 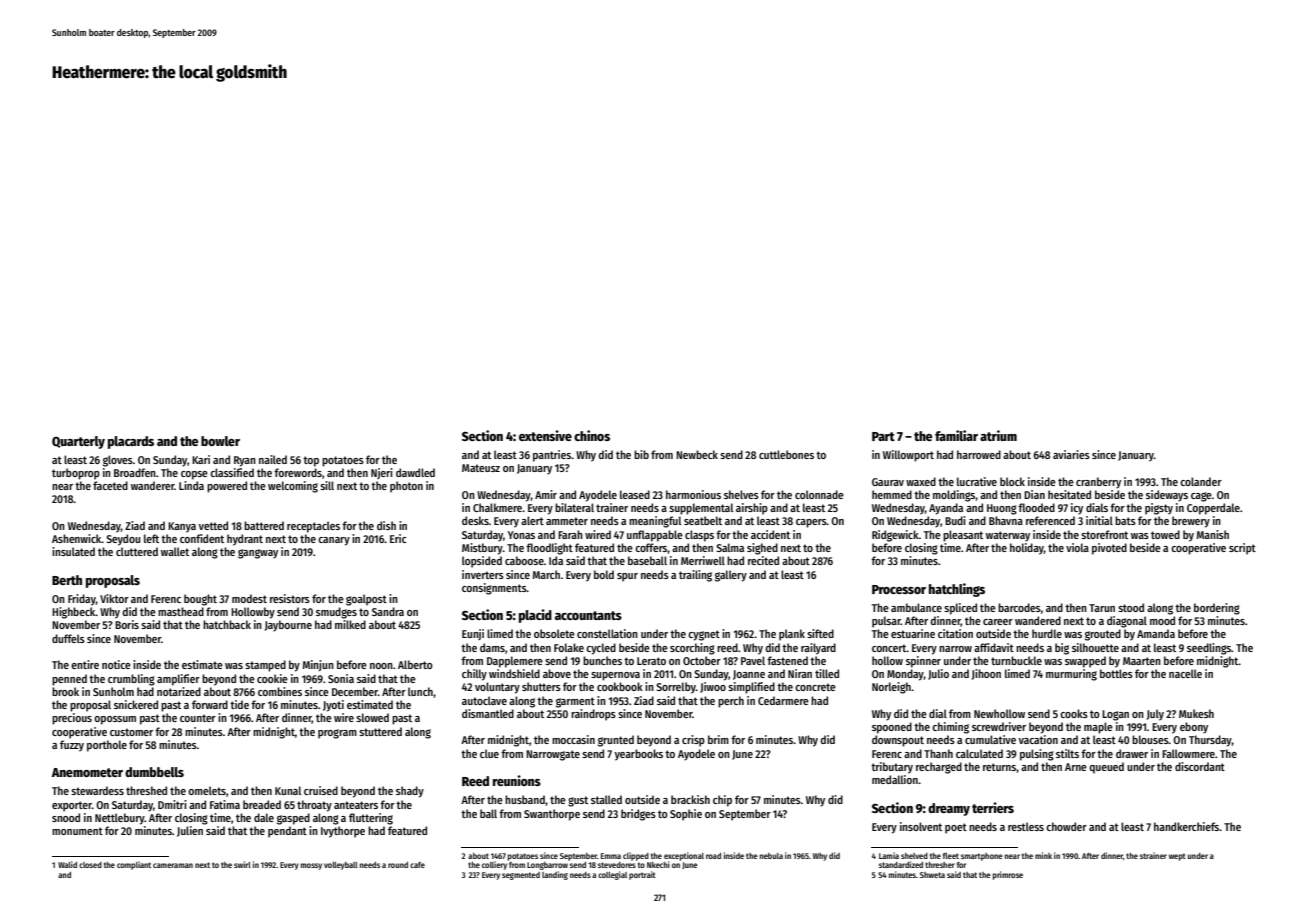 What do you see at coordinates (66, 817) in the page?
I see `snood` at bounding box center [66, 817].
